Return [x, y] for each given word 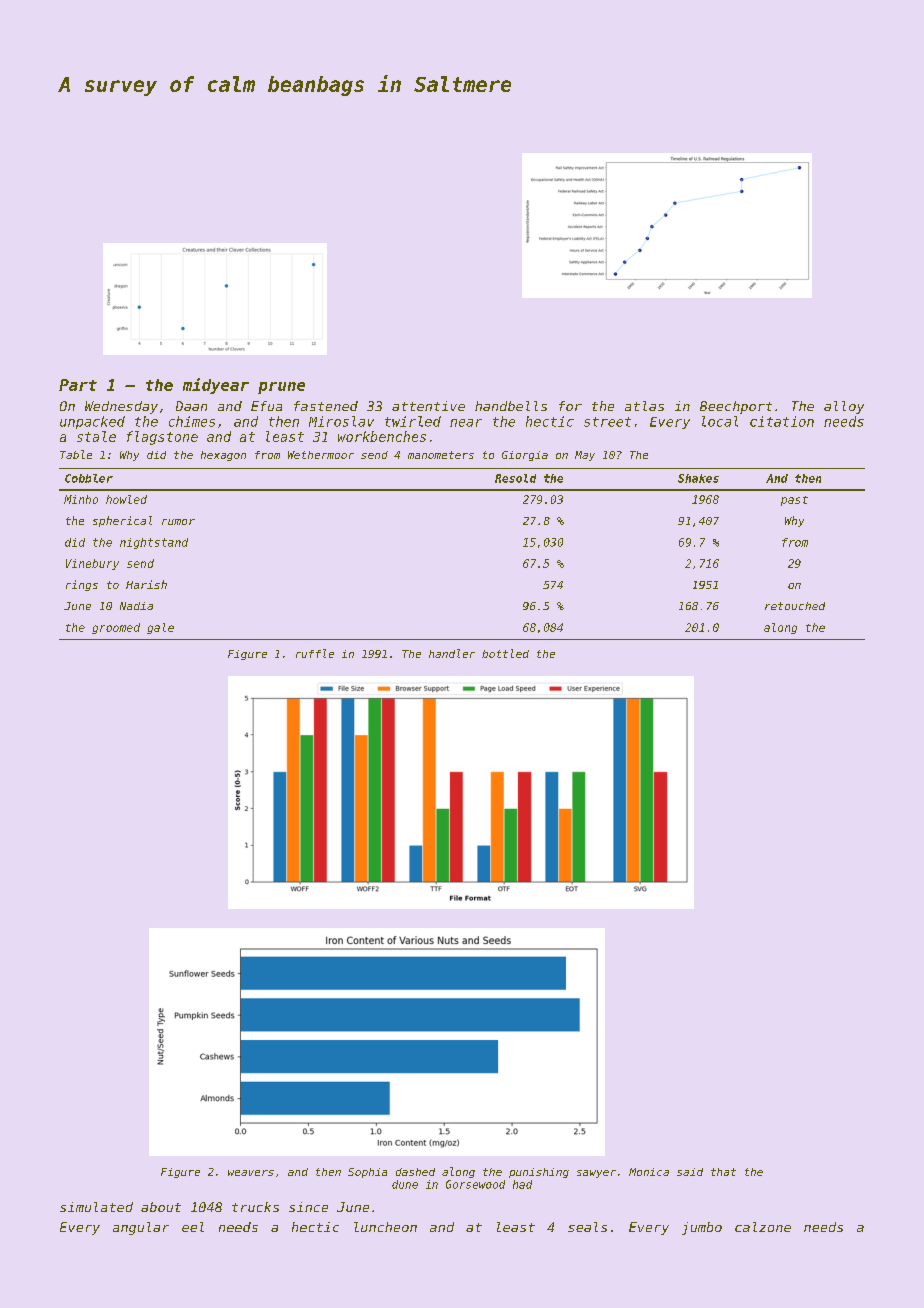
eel [193, 1227]
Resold [515, 478]
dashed [415, 1172]
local [720, 421]
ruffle [315, 653]
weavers [251, 1173]
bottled [505, 653]
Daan [191, 406]
